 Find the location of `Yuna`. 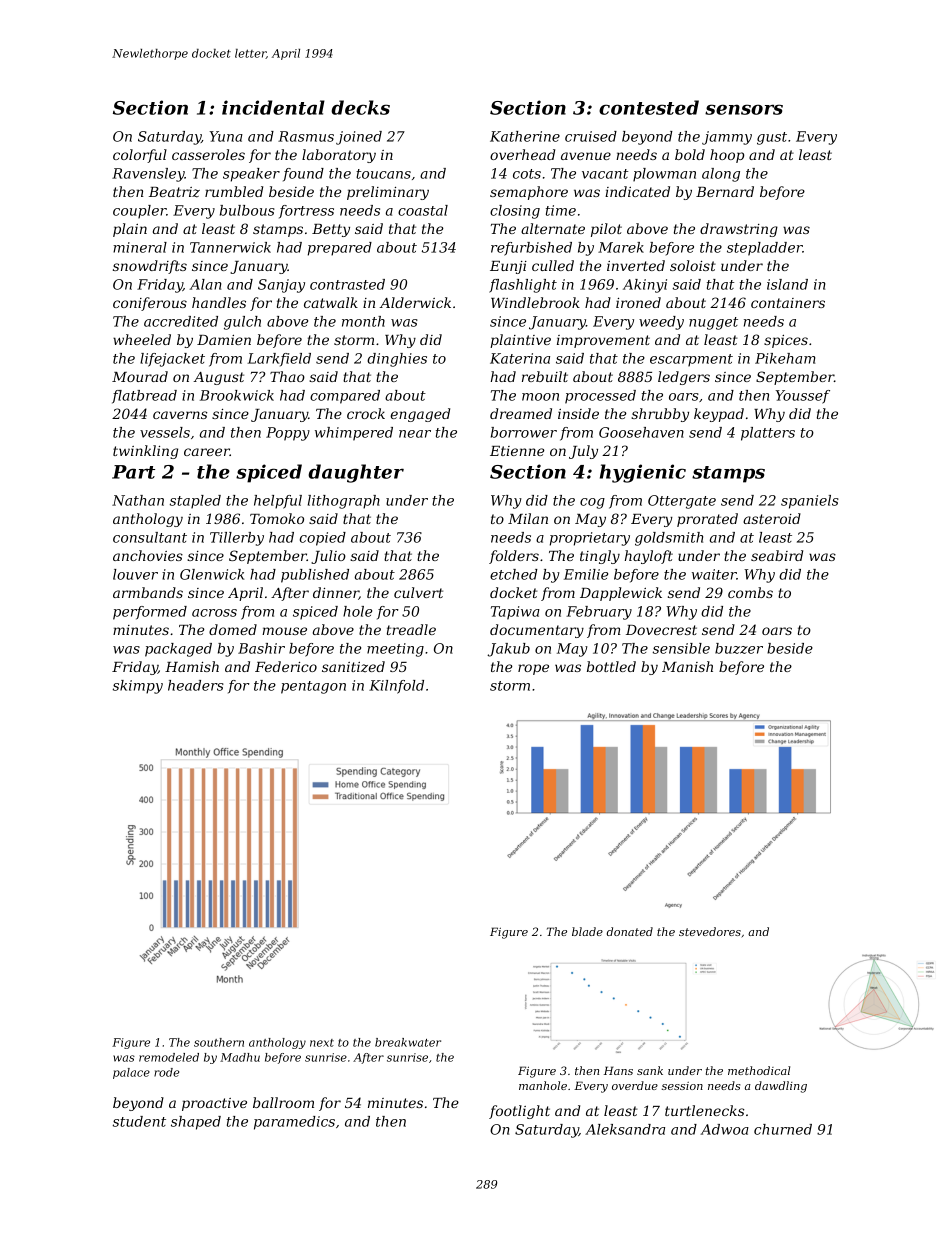

Yuna is located at coordinates (226, 136).
